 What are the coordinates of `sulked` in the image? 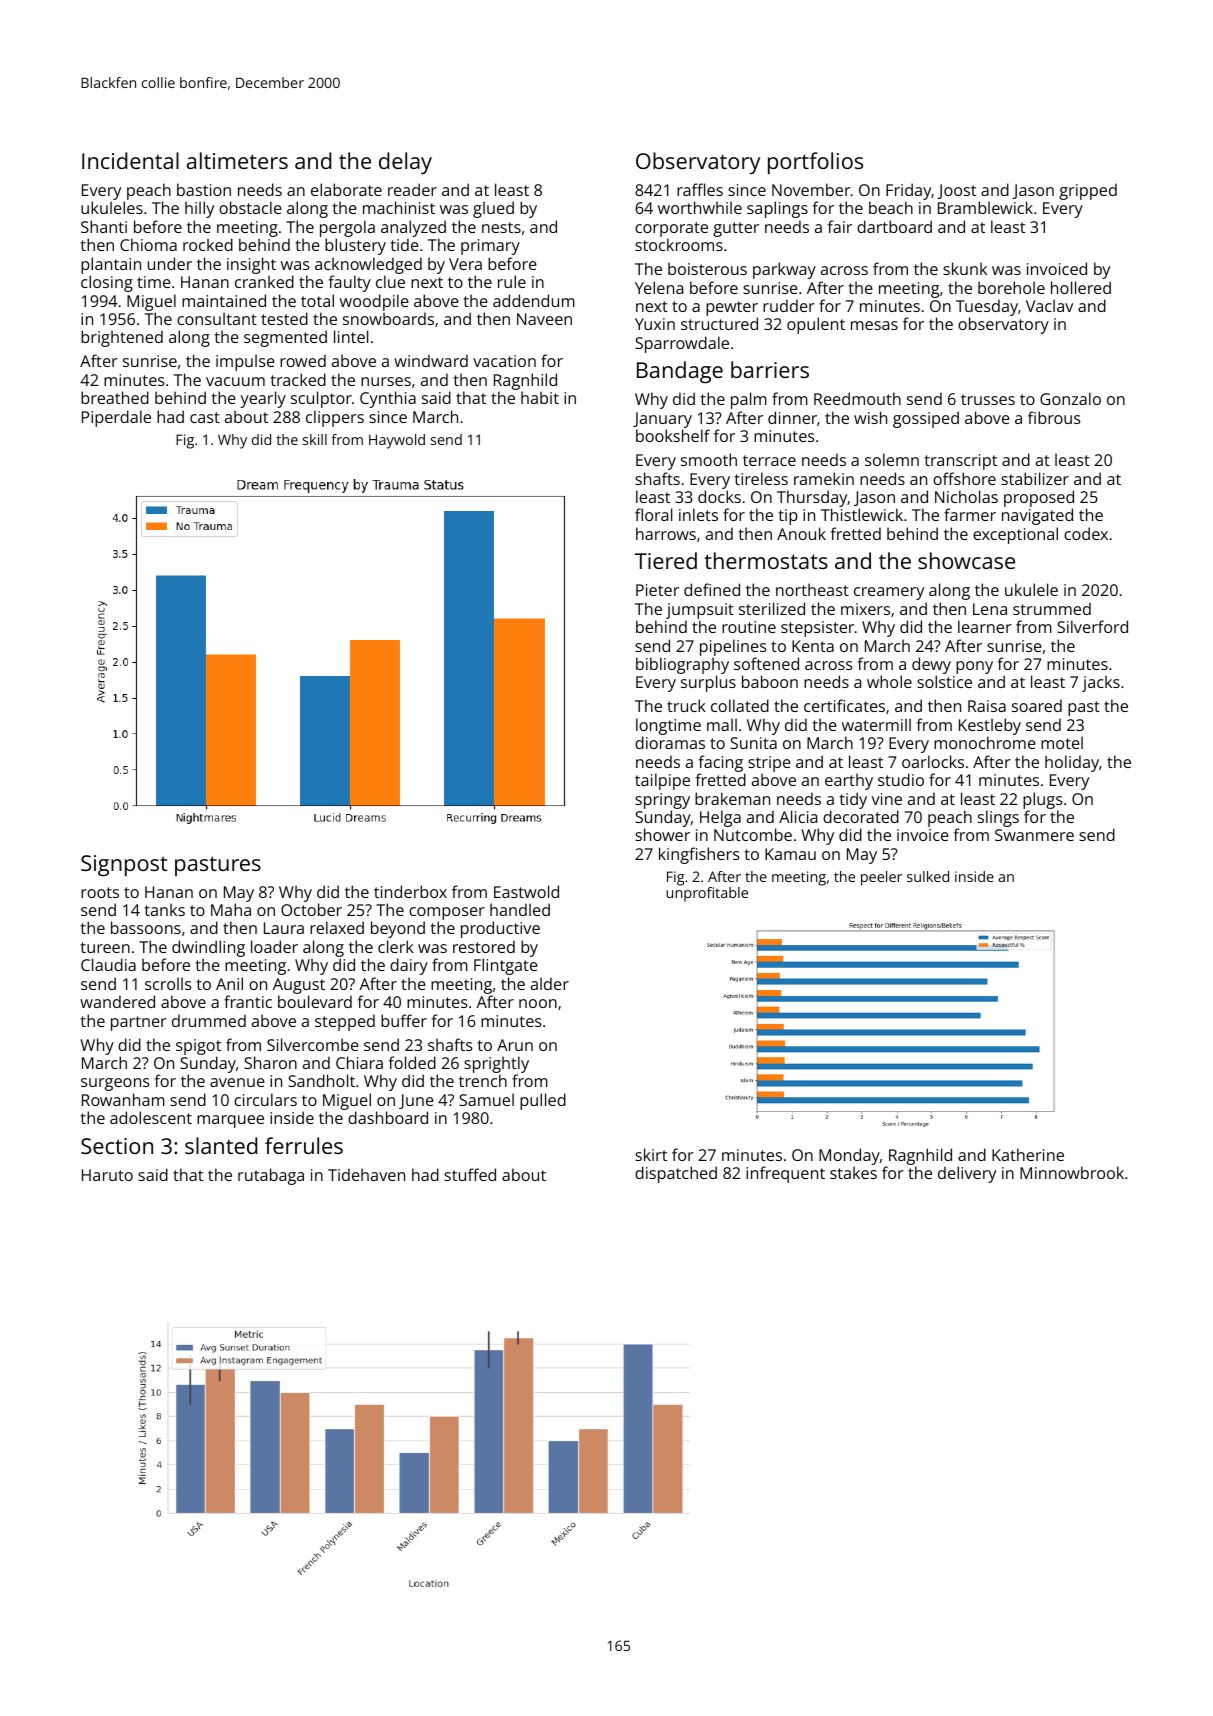 It's located at (928, 876).
